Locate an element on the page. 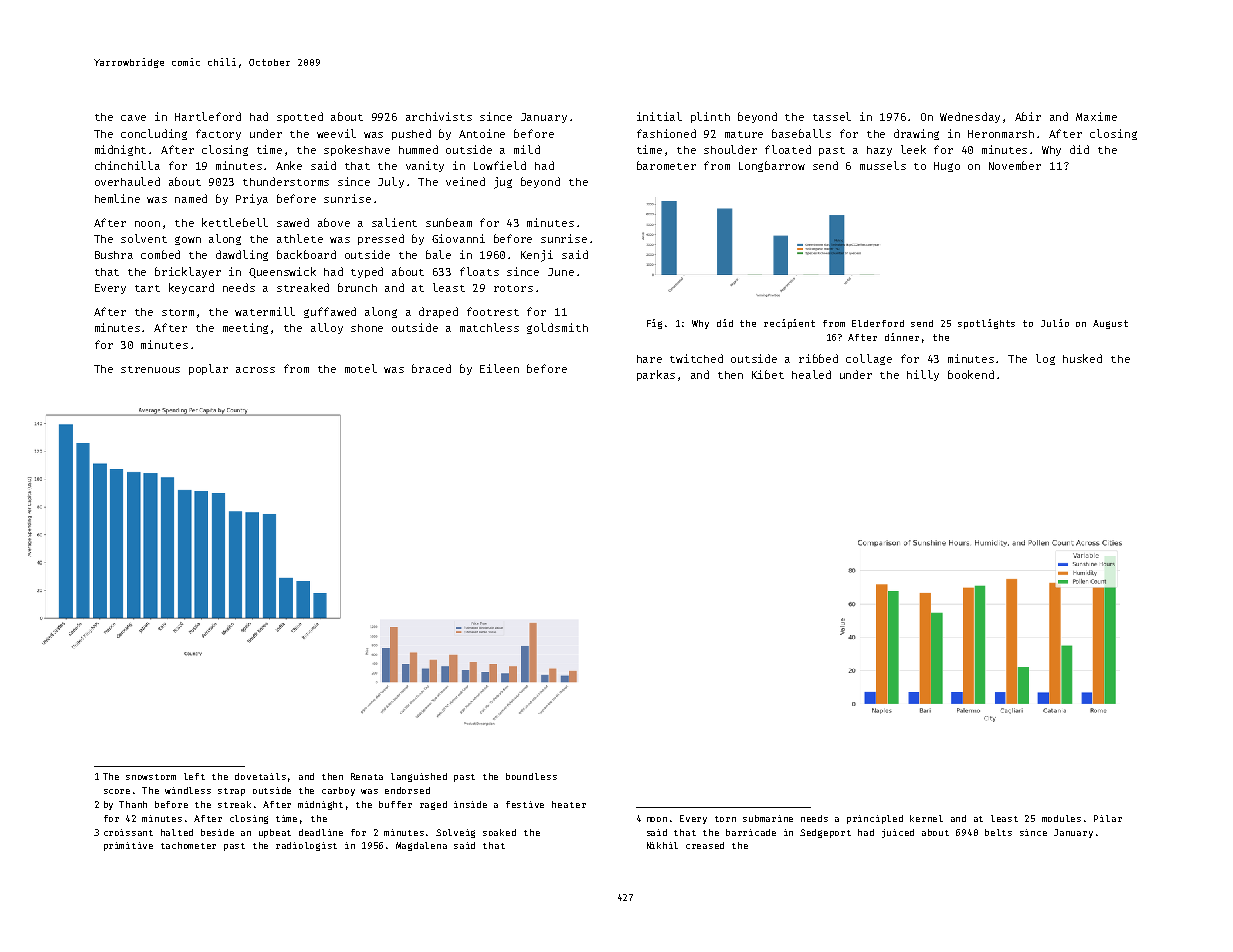 The width and height of the image is (1233, 952). bookend is located at coordinates (971, 374).
